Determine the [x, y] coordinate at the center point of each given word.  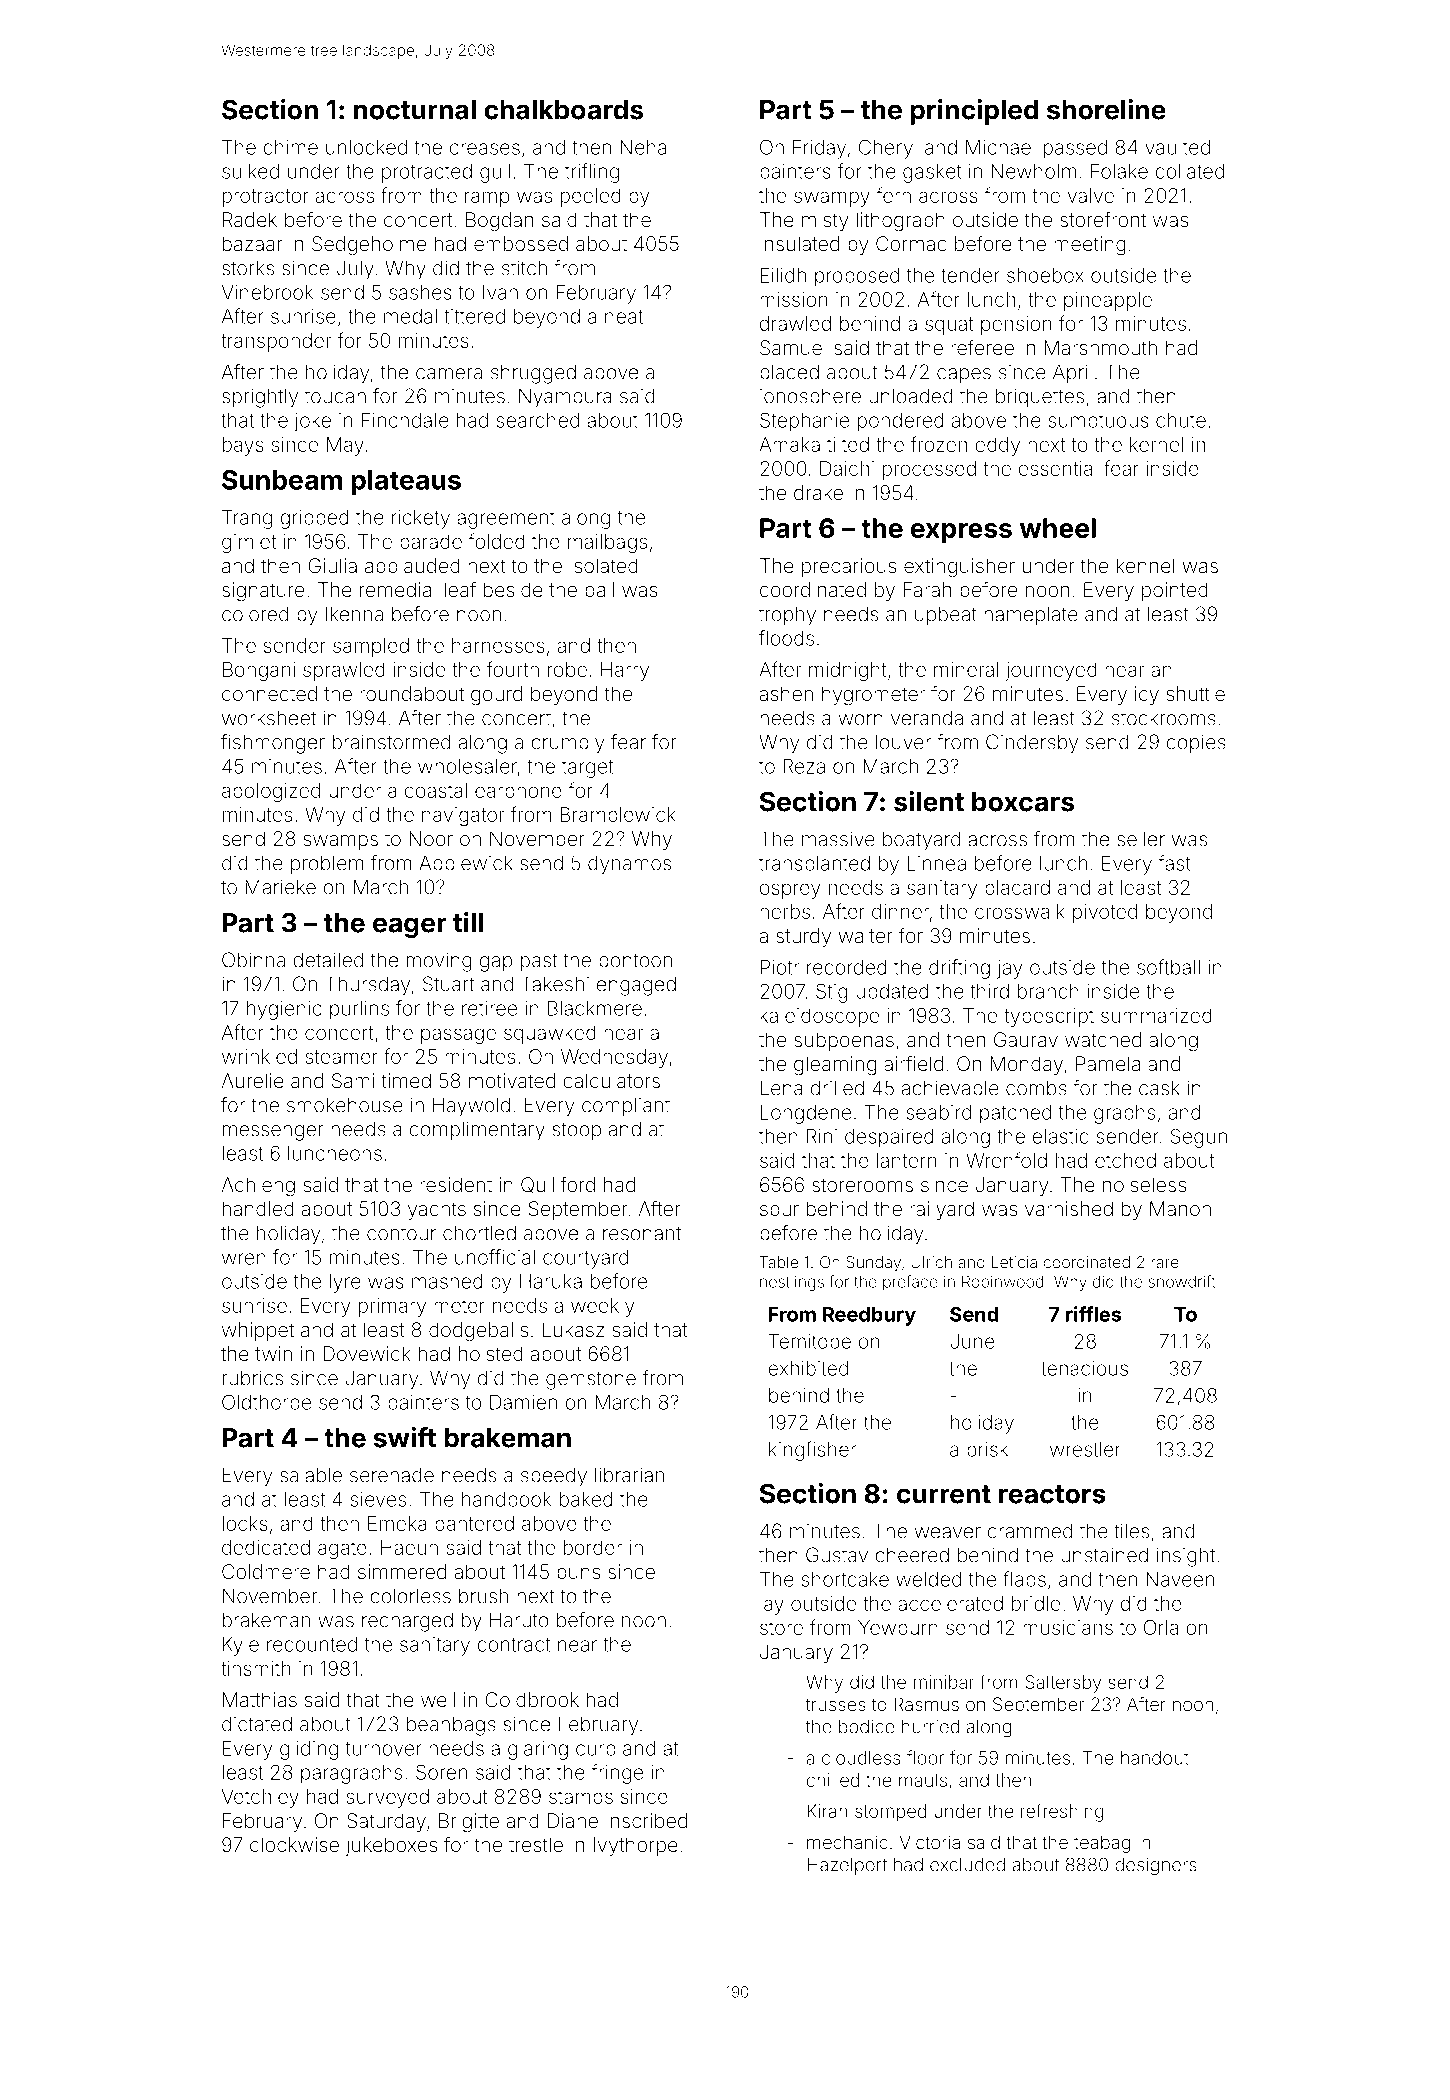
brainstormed [391, 742]
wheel [1058, 528]
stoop [577, 1131]
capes [964, 376]
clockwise [294, 1844]
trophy [787, 616]
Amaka [789, 444]
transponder [276, 342]
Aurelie [253, 1080]
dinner [900, 911]
